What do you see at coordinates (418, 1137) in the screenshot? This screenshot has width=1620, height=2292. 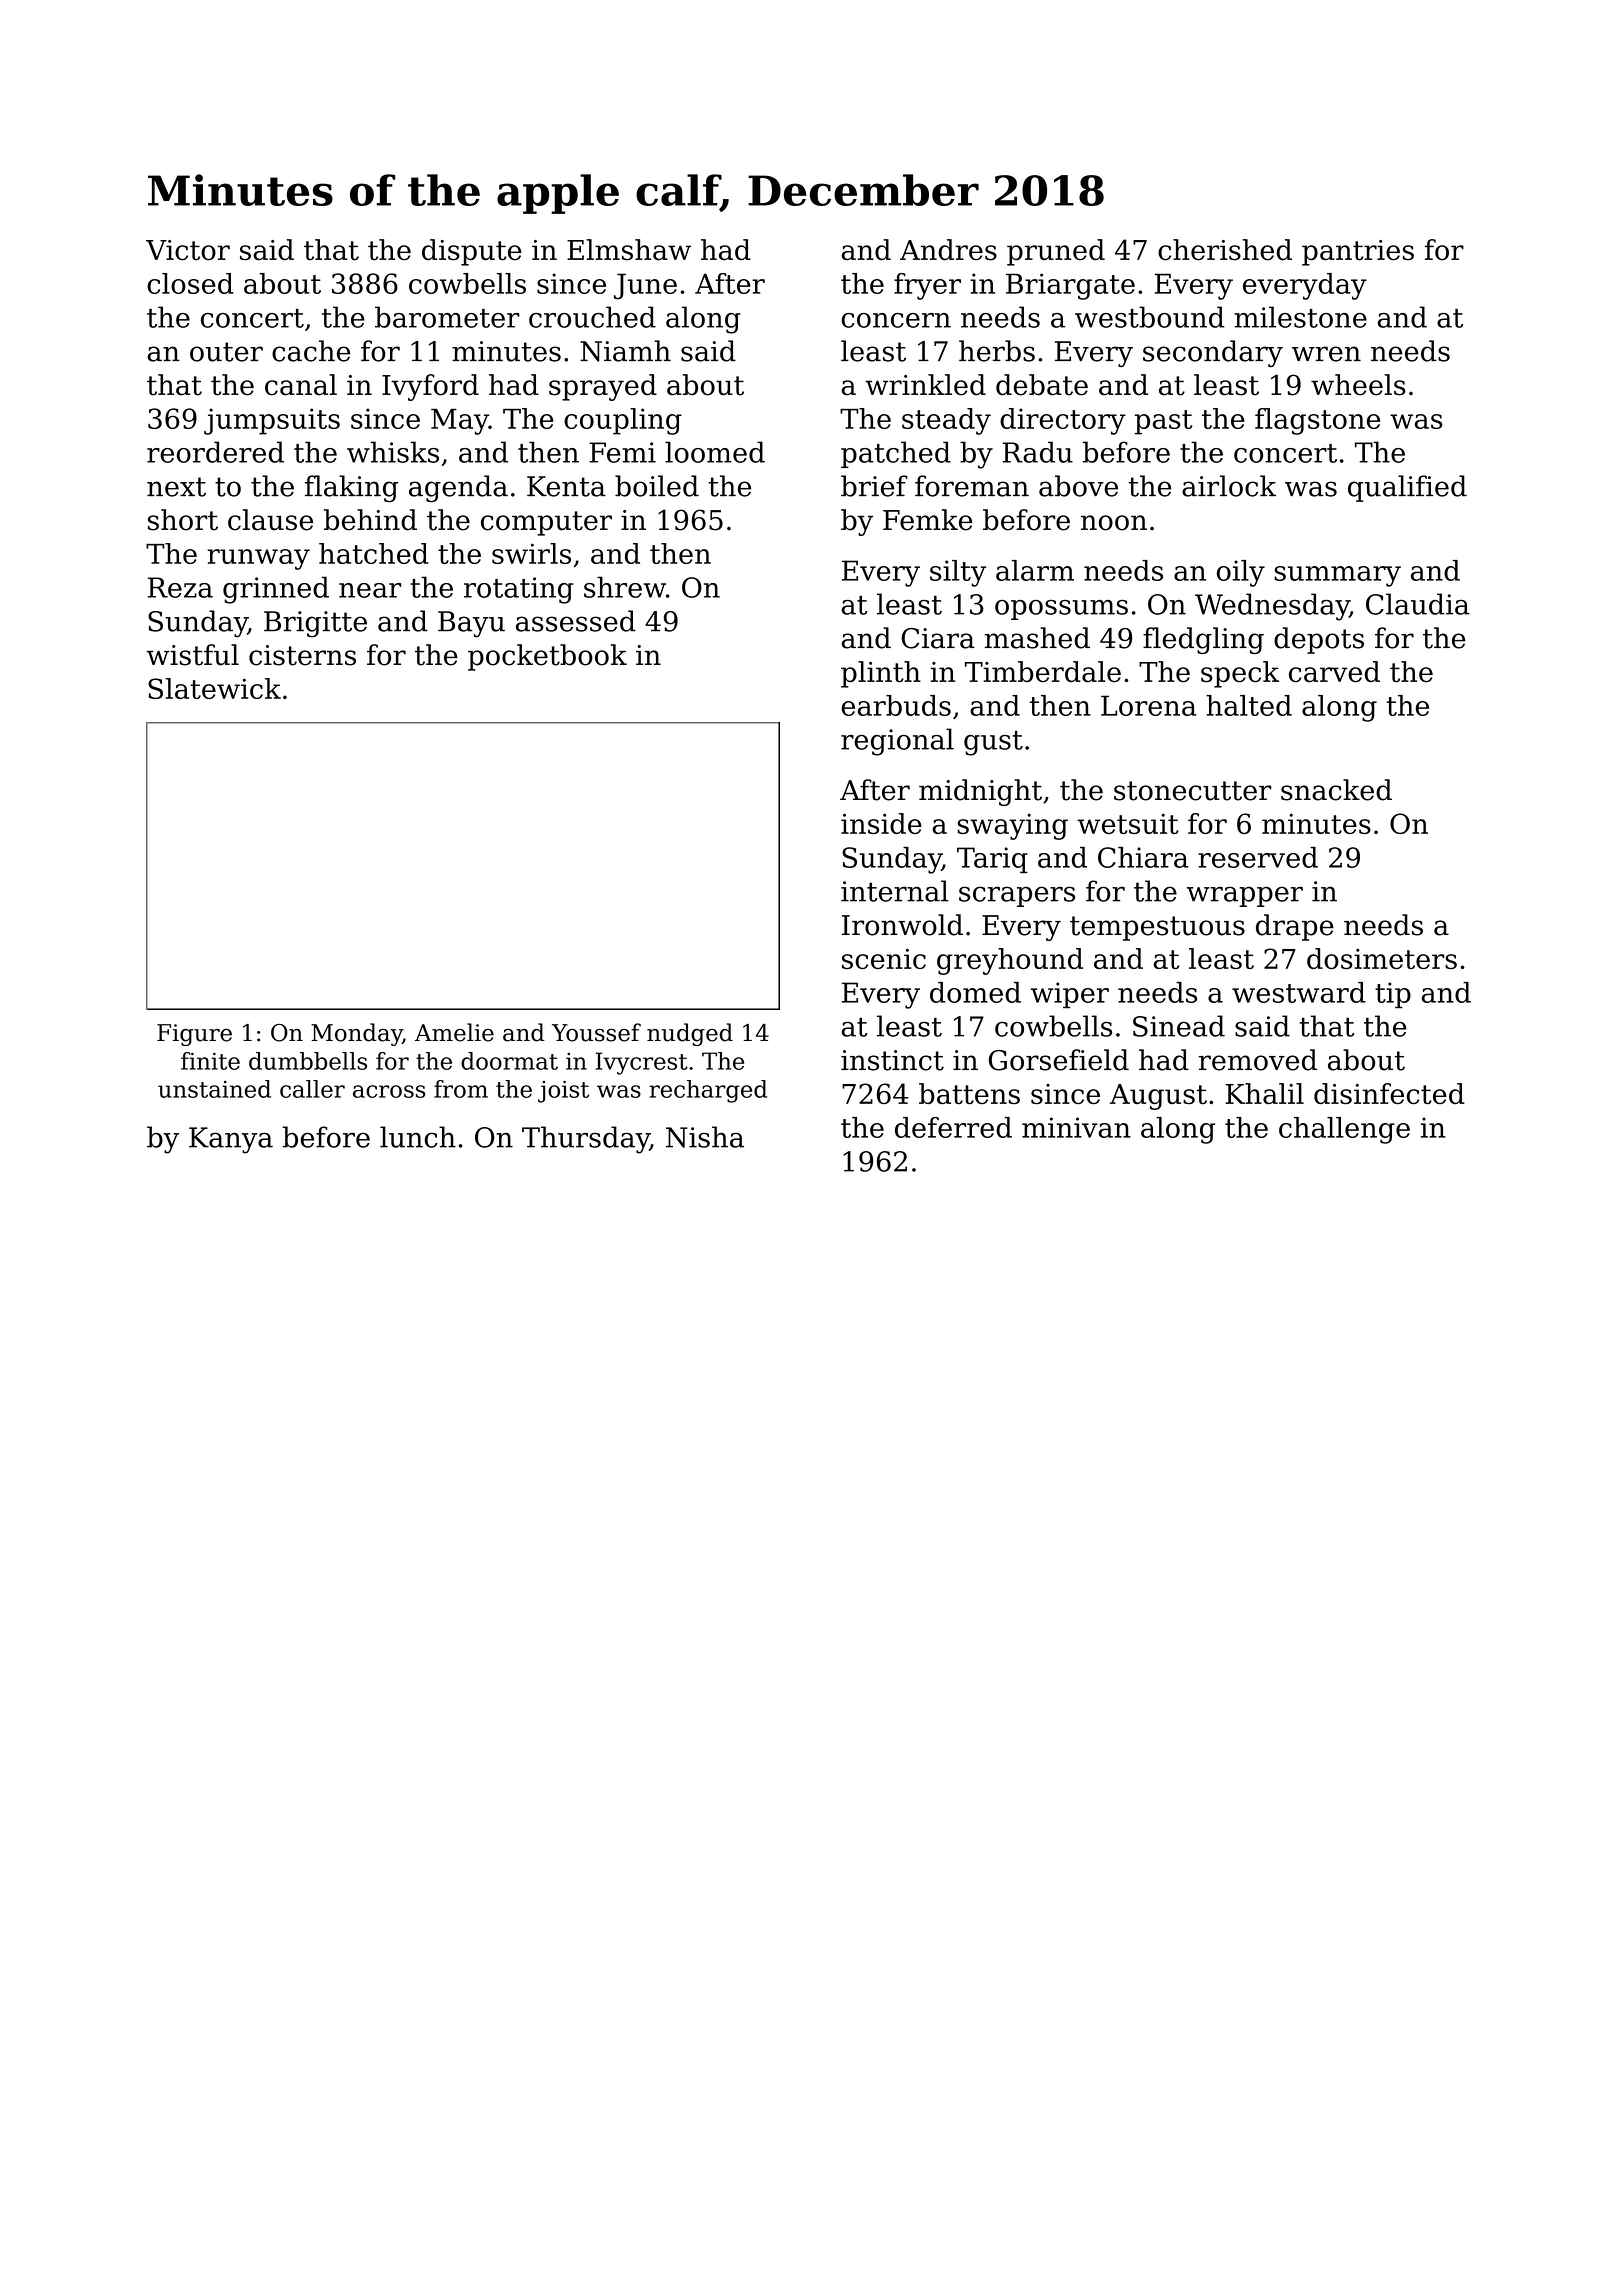 I see `lunch` at bounding box center [418, 1137].
